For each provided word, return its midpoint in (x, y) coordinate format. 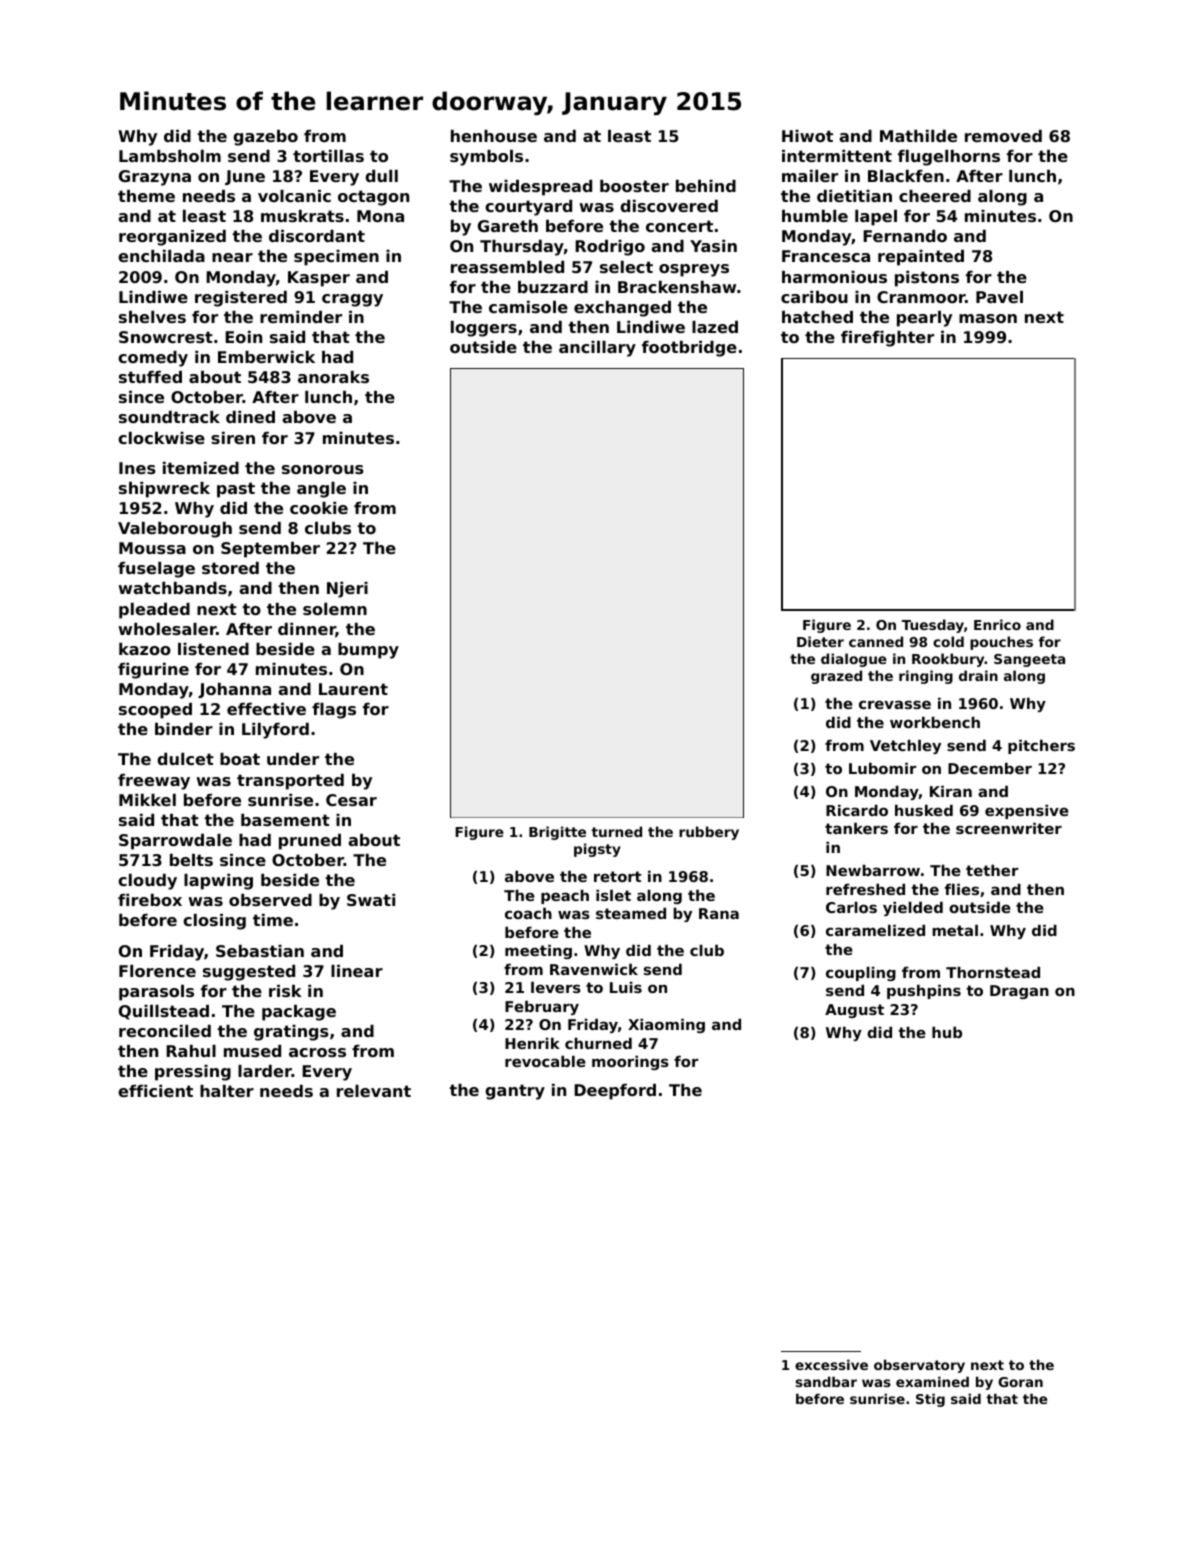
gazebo (265, 138)
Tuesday (933, 626)
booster (634, 186)
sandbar (826, 1381)
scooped (155, 711)
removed (1003, 136)
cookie (319, 508)
